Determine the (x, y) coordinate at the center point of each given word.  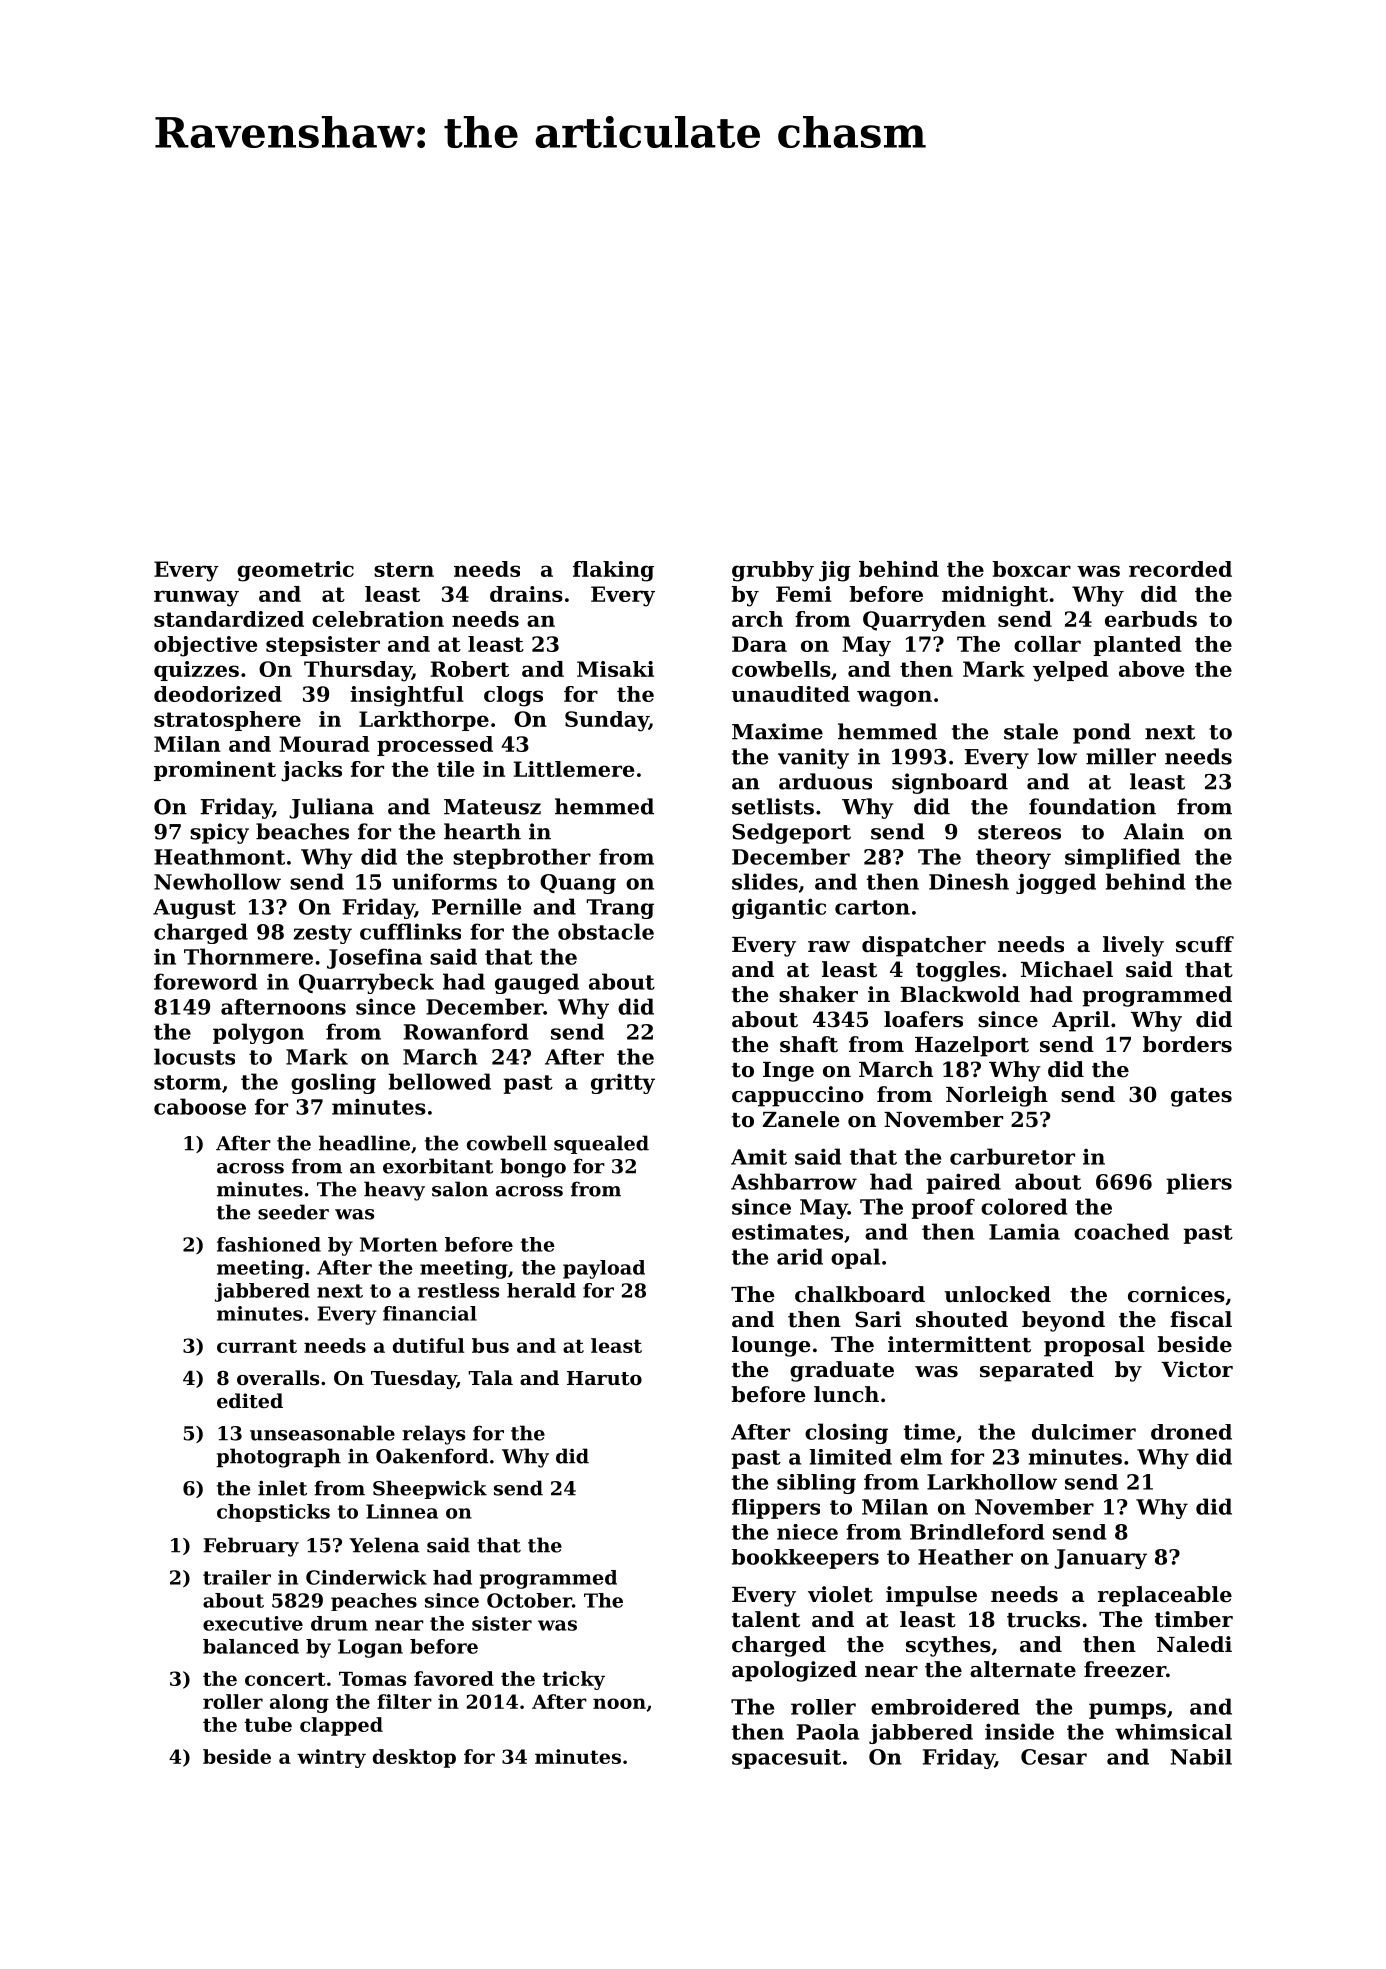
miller (1121, 756)
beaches (302, 831)
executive (253, 1623)
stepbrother (522, 858)
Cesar (1054, 1757)
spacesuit (786, 1759)
